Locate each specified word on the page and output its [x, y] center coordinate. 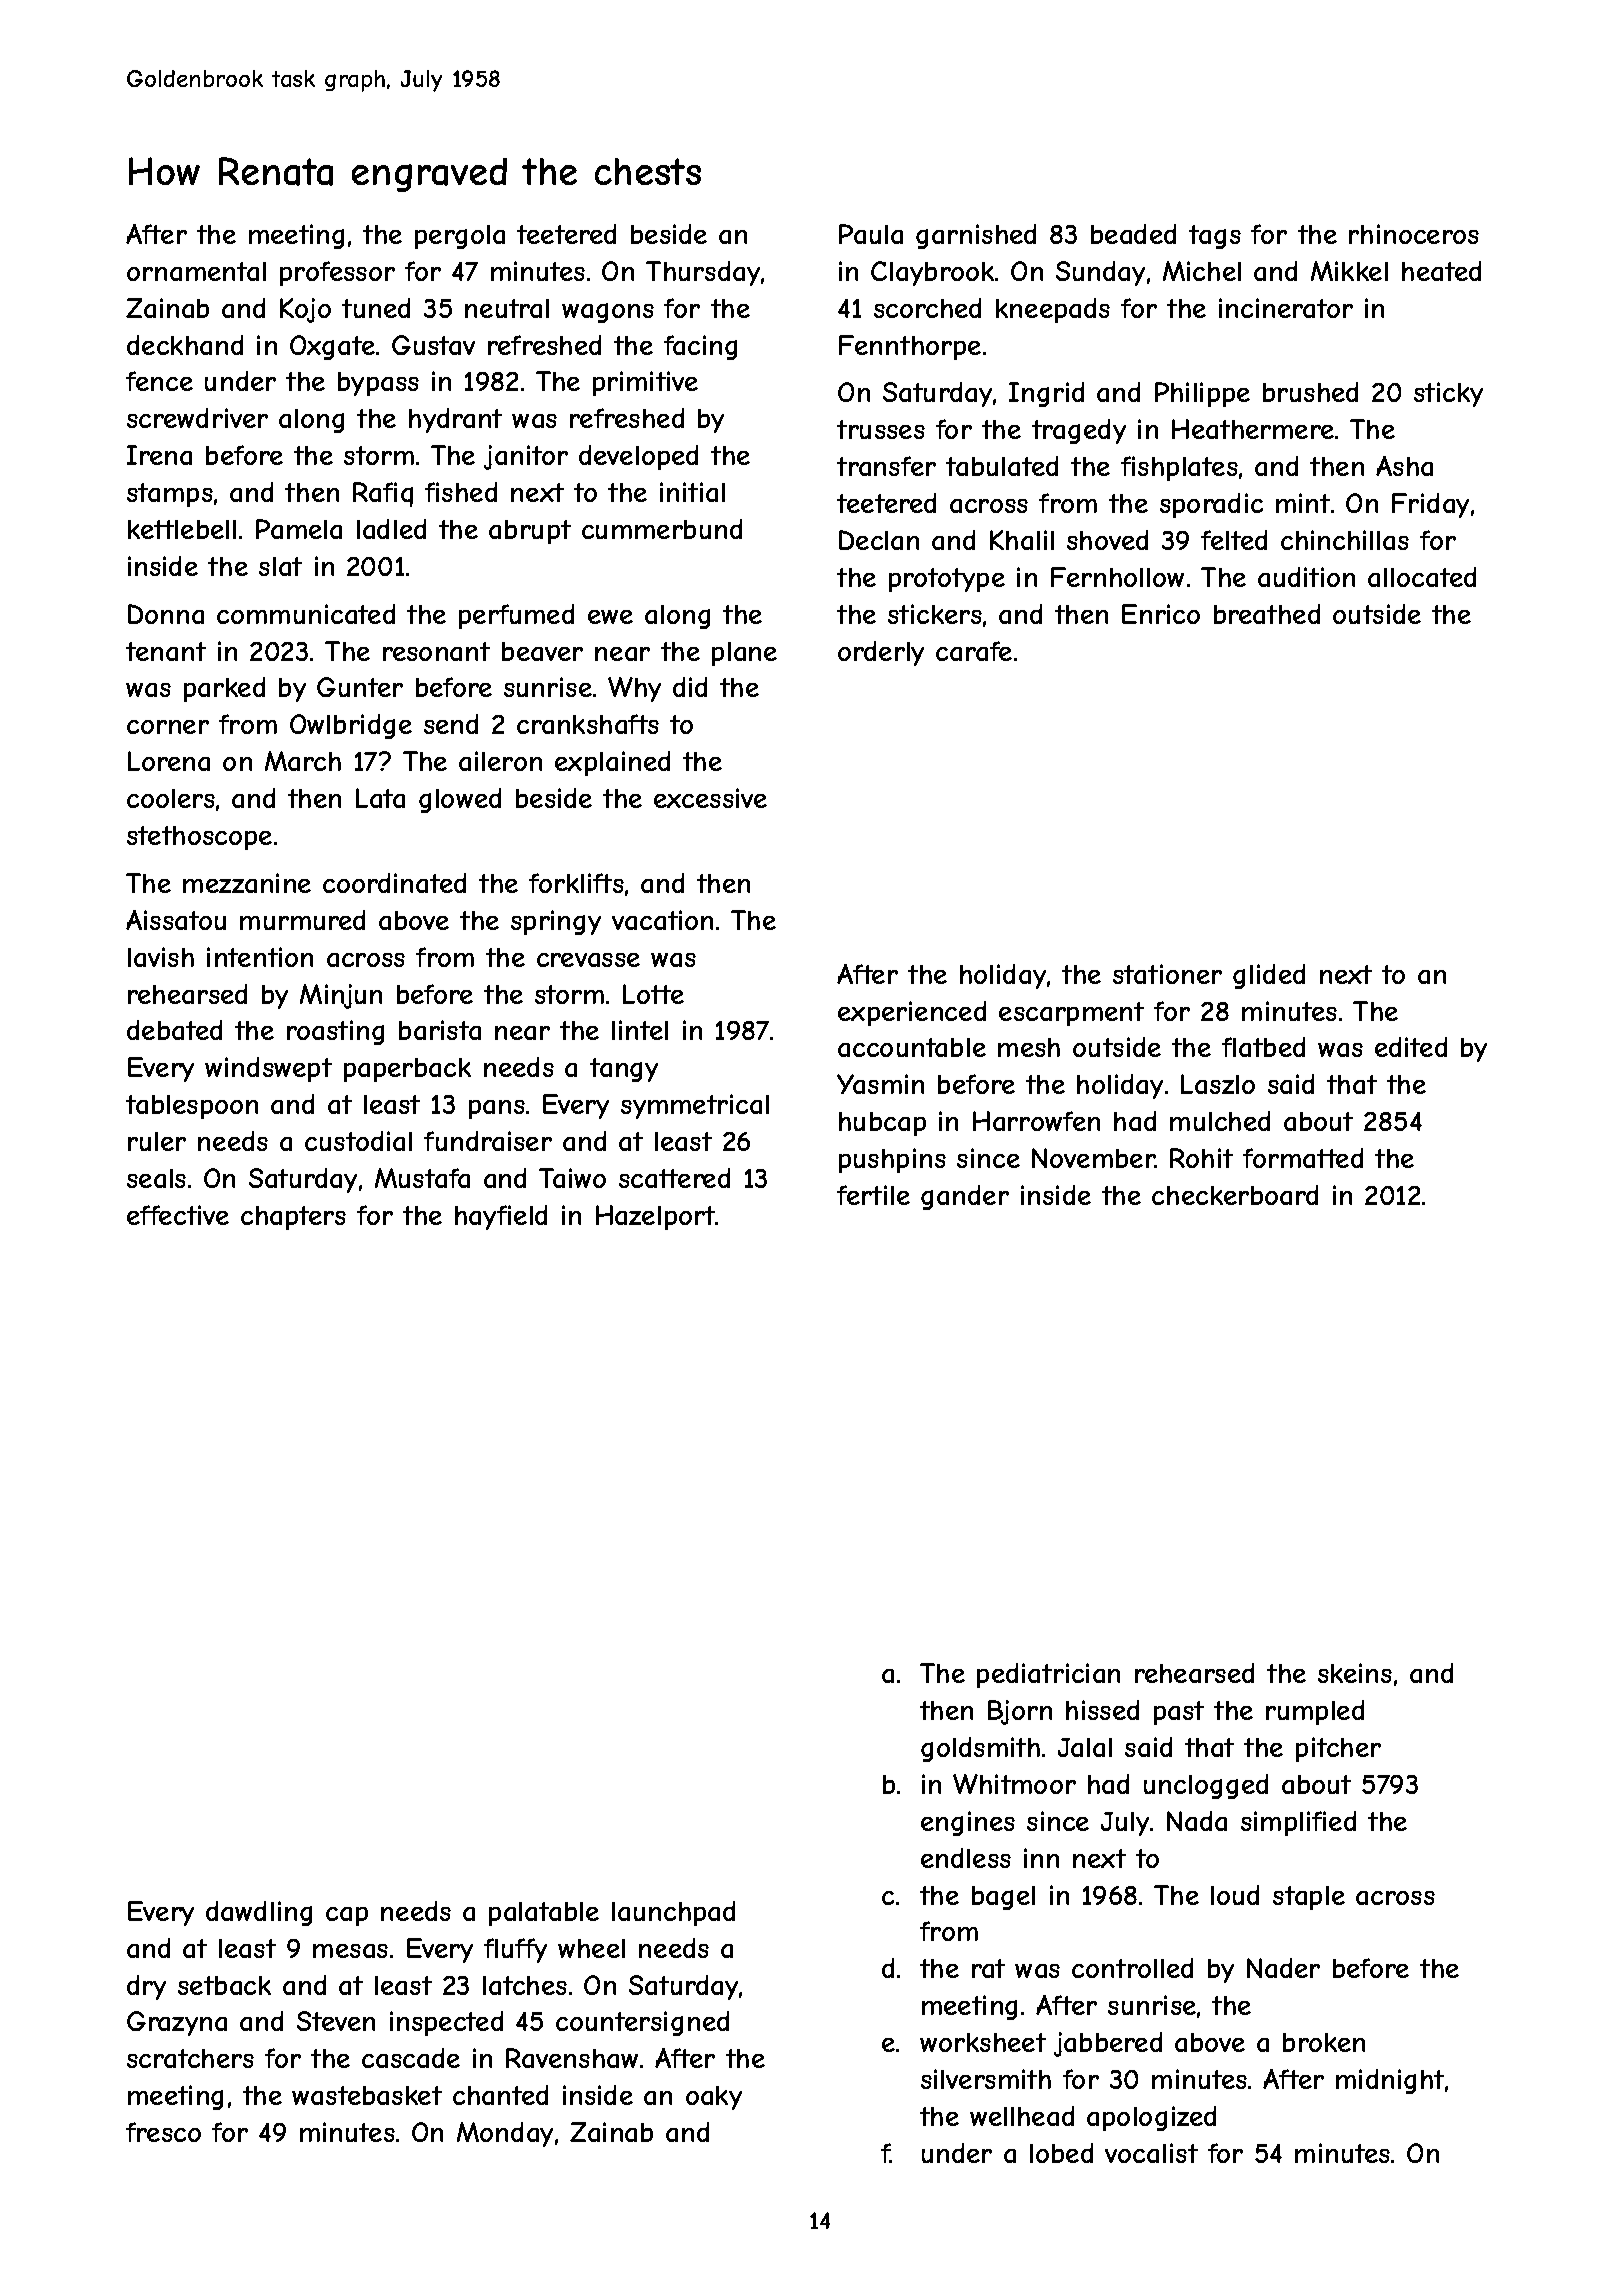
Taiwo [572, 1178]
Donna [166, 614]
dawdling [259, 1913]
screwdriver [197, 418]
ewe [610, 617]
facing [700, 347]
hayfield [501, 1217]
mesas [350, 1951]
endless [966, 1858]
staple [1309, 1898]
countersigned [642, 2023]
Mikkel [1349, 271]
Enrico [1161, 614]
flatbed [1263, 1047]
